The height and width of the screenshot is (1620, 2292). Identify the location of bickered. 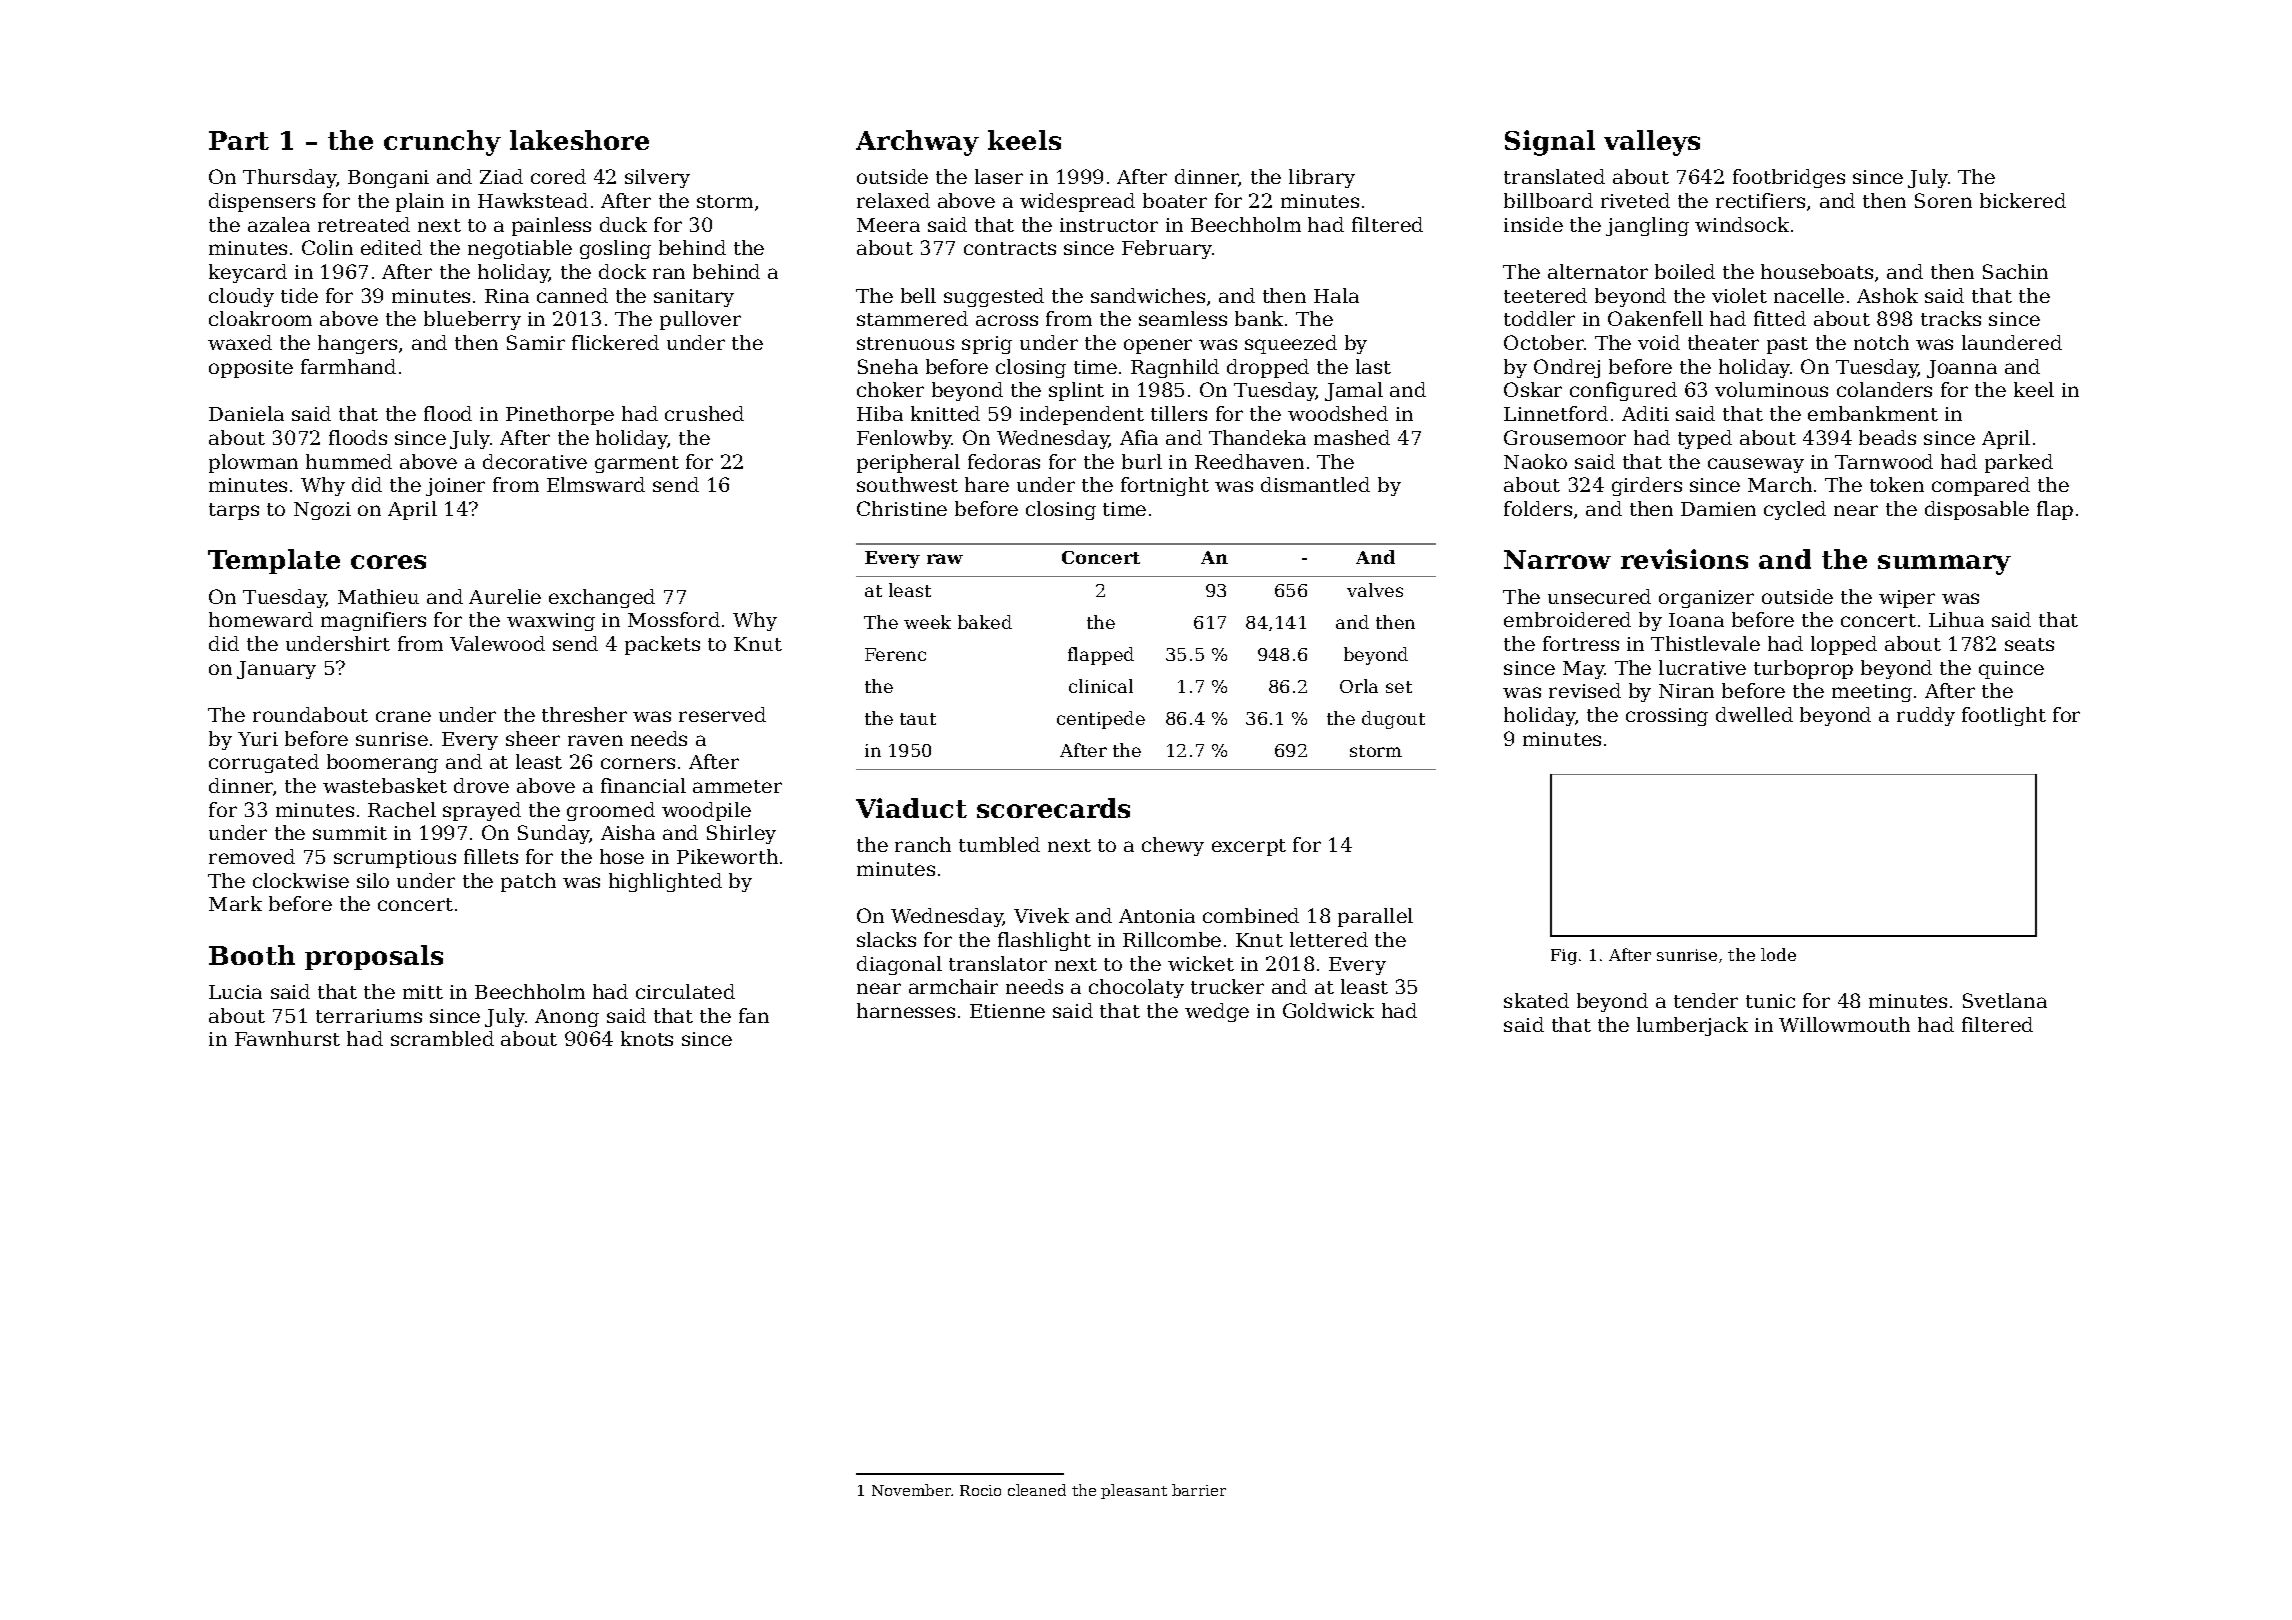
(2023, 200).
